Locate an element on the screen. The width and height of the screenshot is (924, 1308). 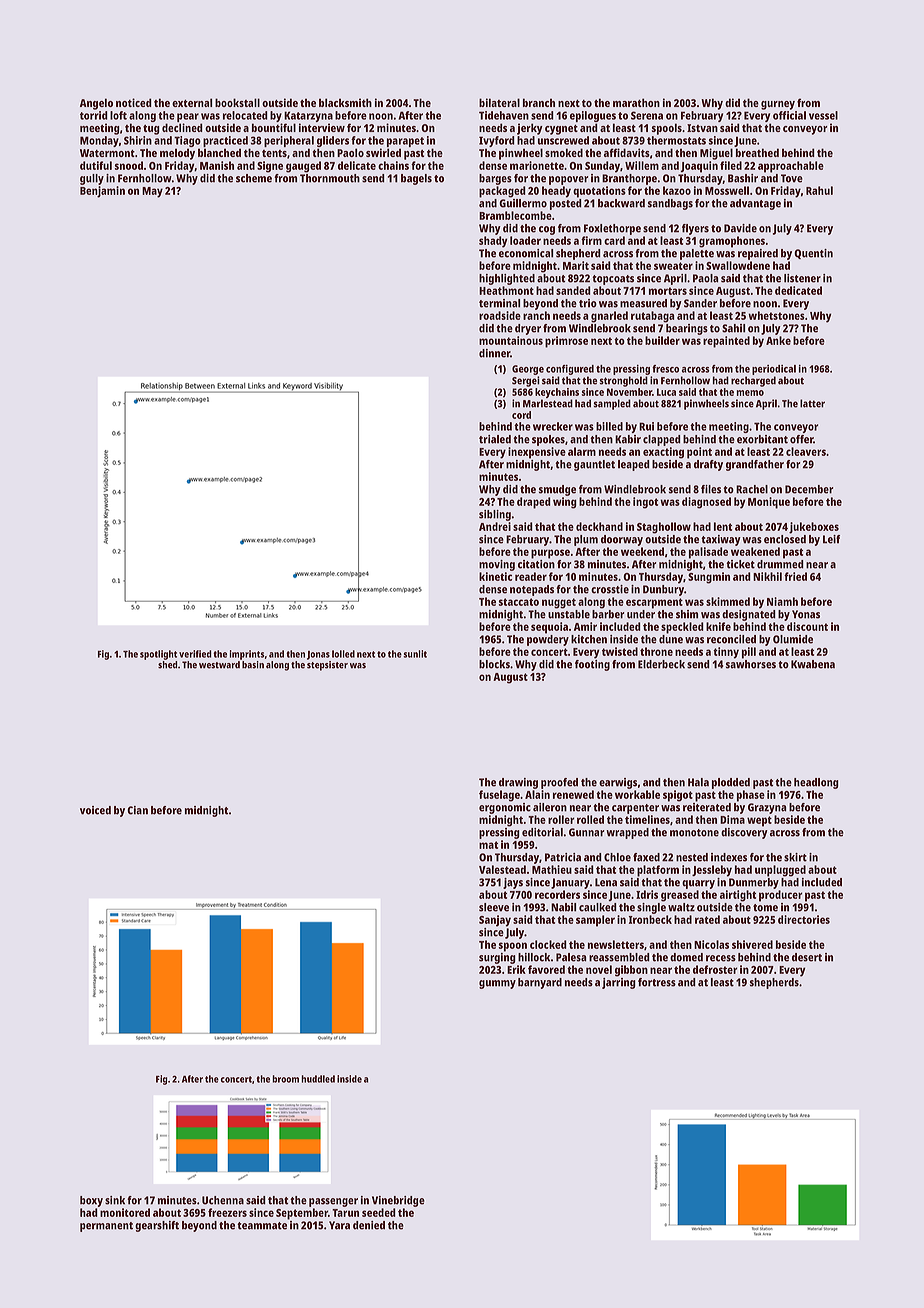
scheme is located at coordinates (254, 178).
